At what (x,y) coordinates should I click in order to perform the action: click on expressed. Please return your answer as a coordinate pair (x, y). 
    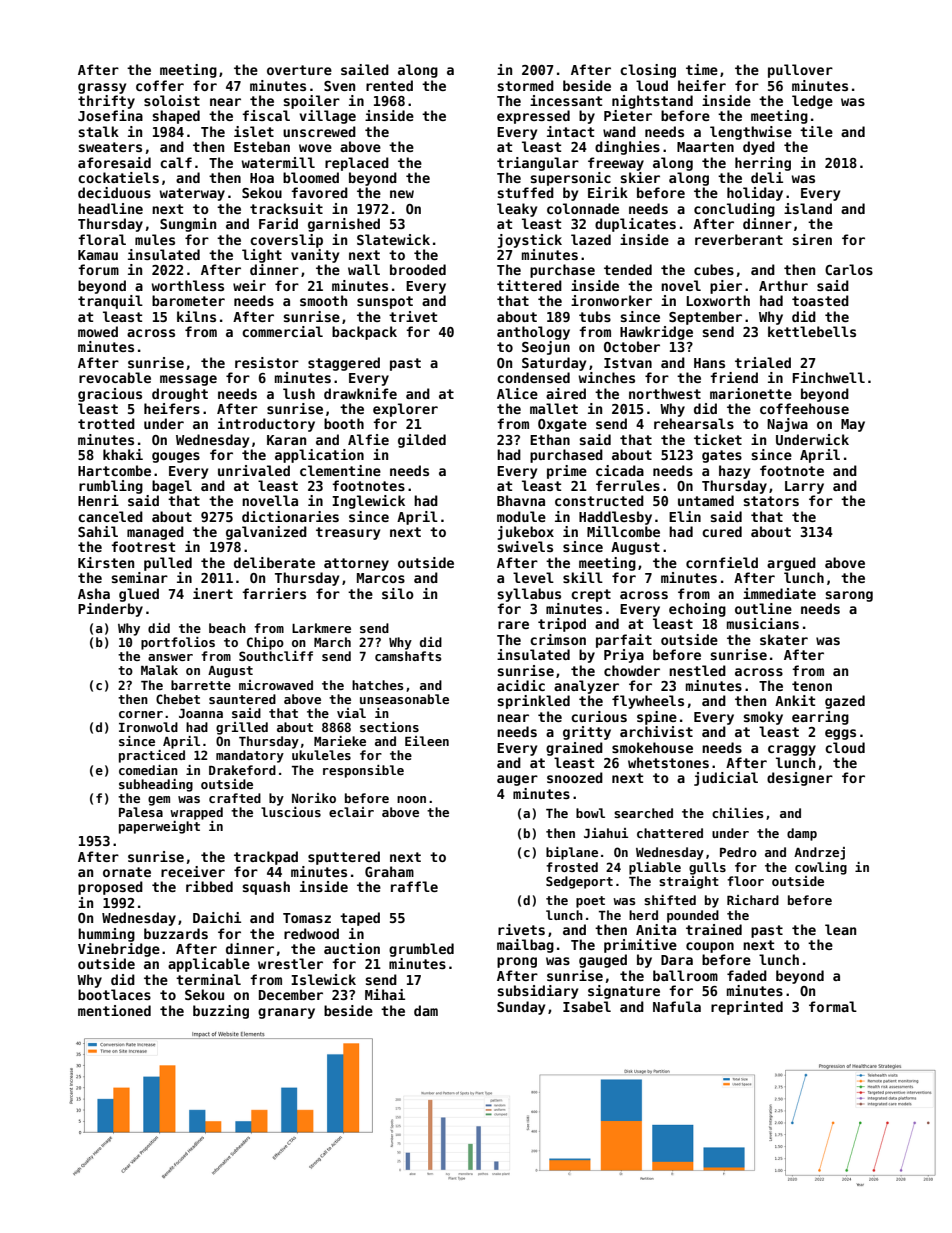
    Looking at the image, I should click on (533, 117).
